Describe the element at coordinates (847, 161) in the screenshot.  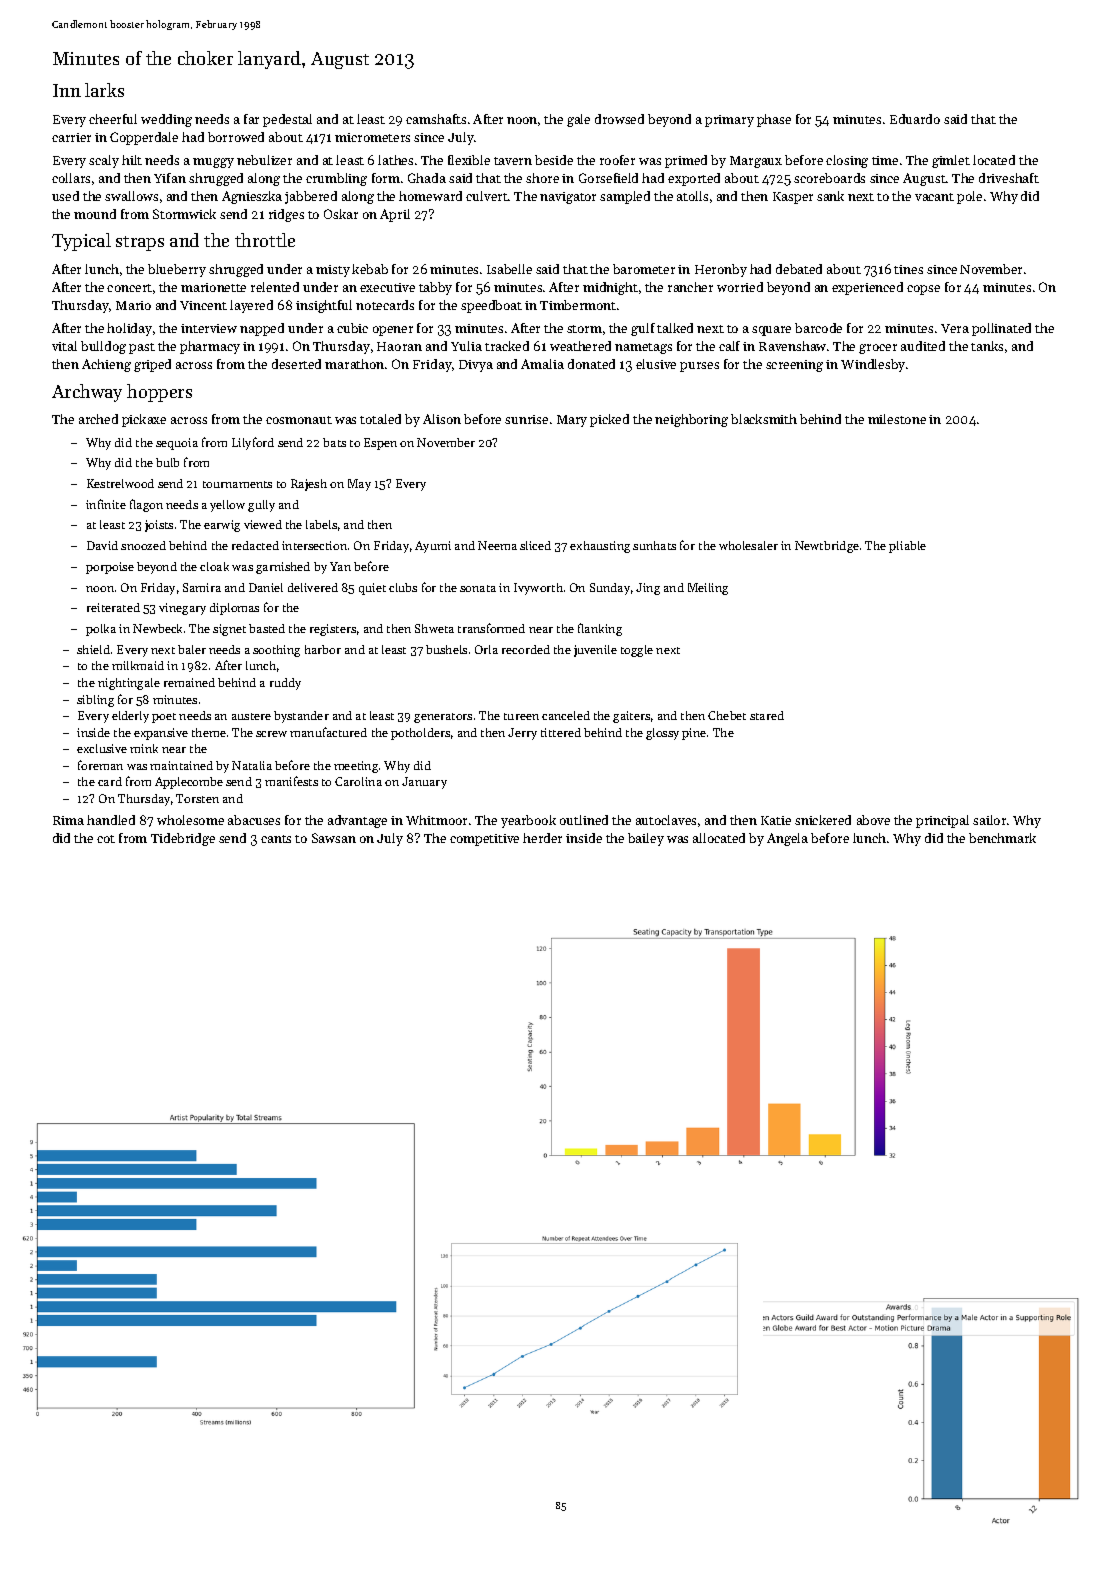
I see `closing` at that location.
